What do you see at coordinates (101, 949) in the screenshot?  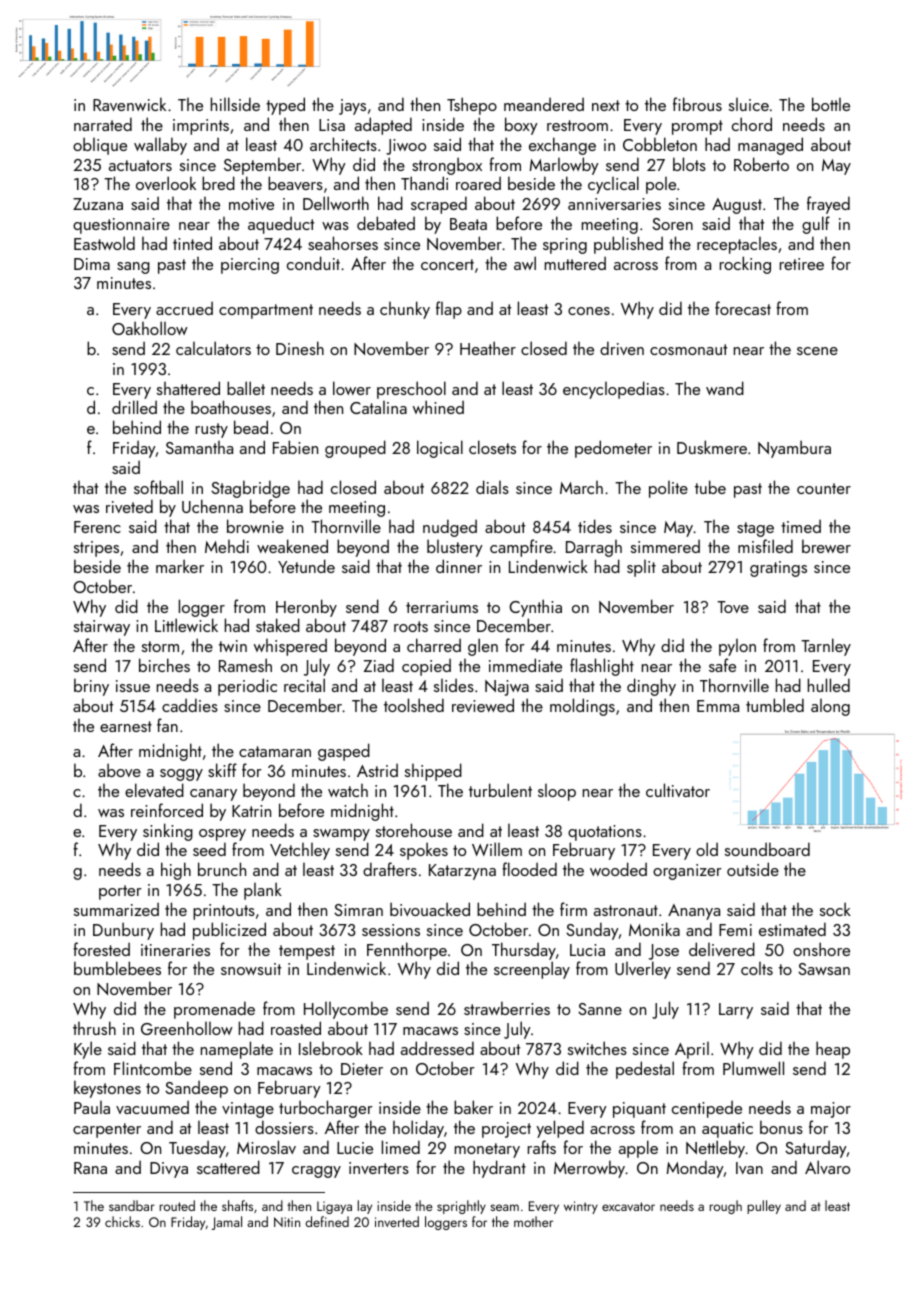 I see `forested` at bounding box center [101, 949].
